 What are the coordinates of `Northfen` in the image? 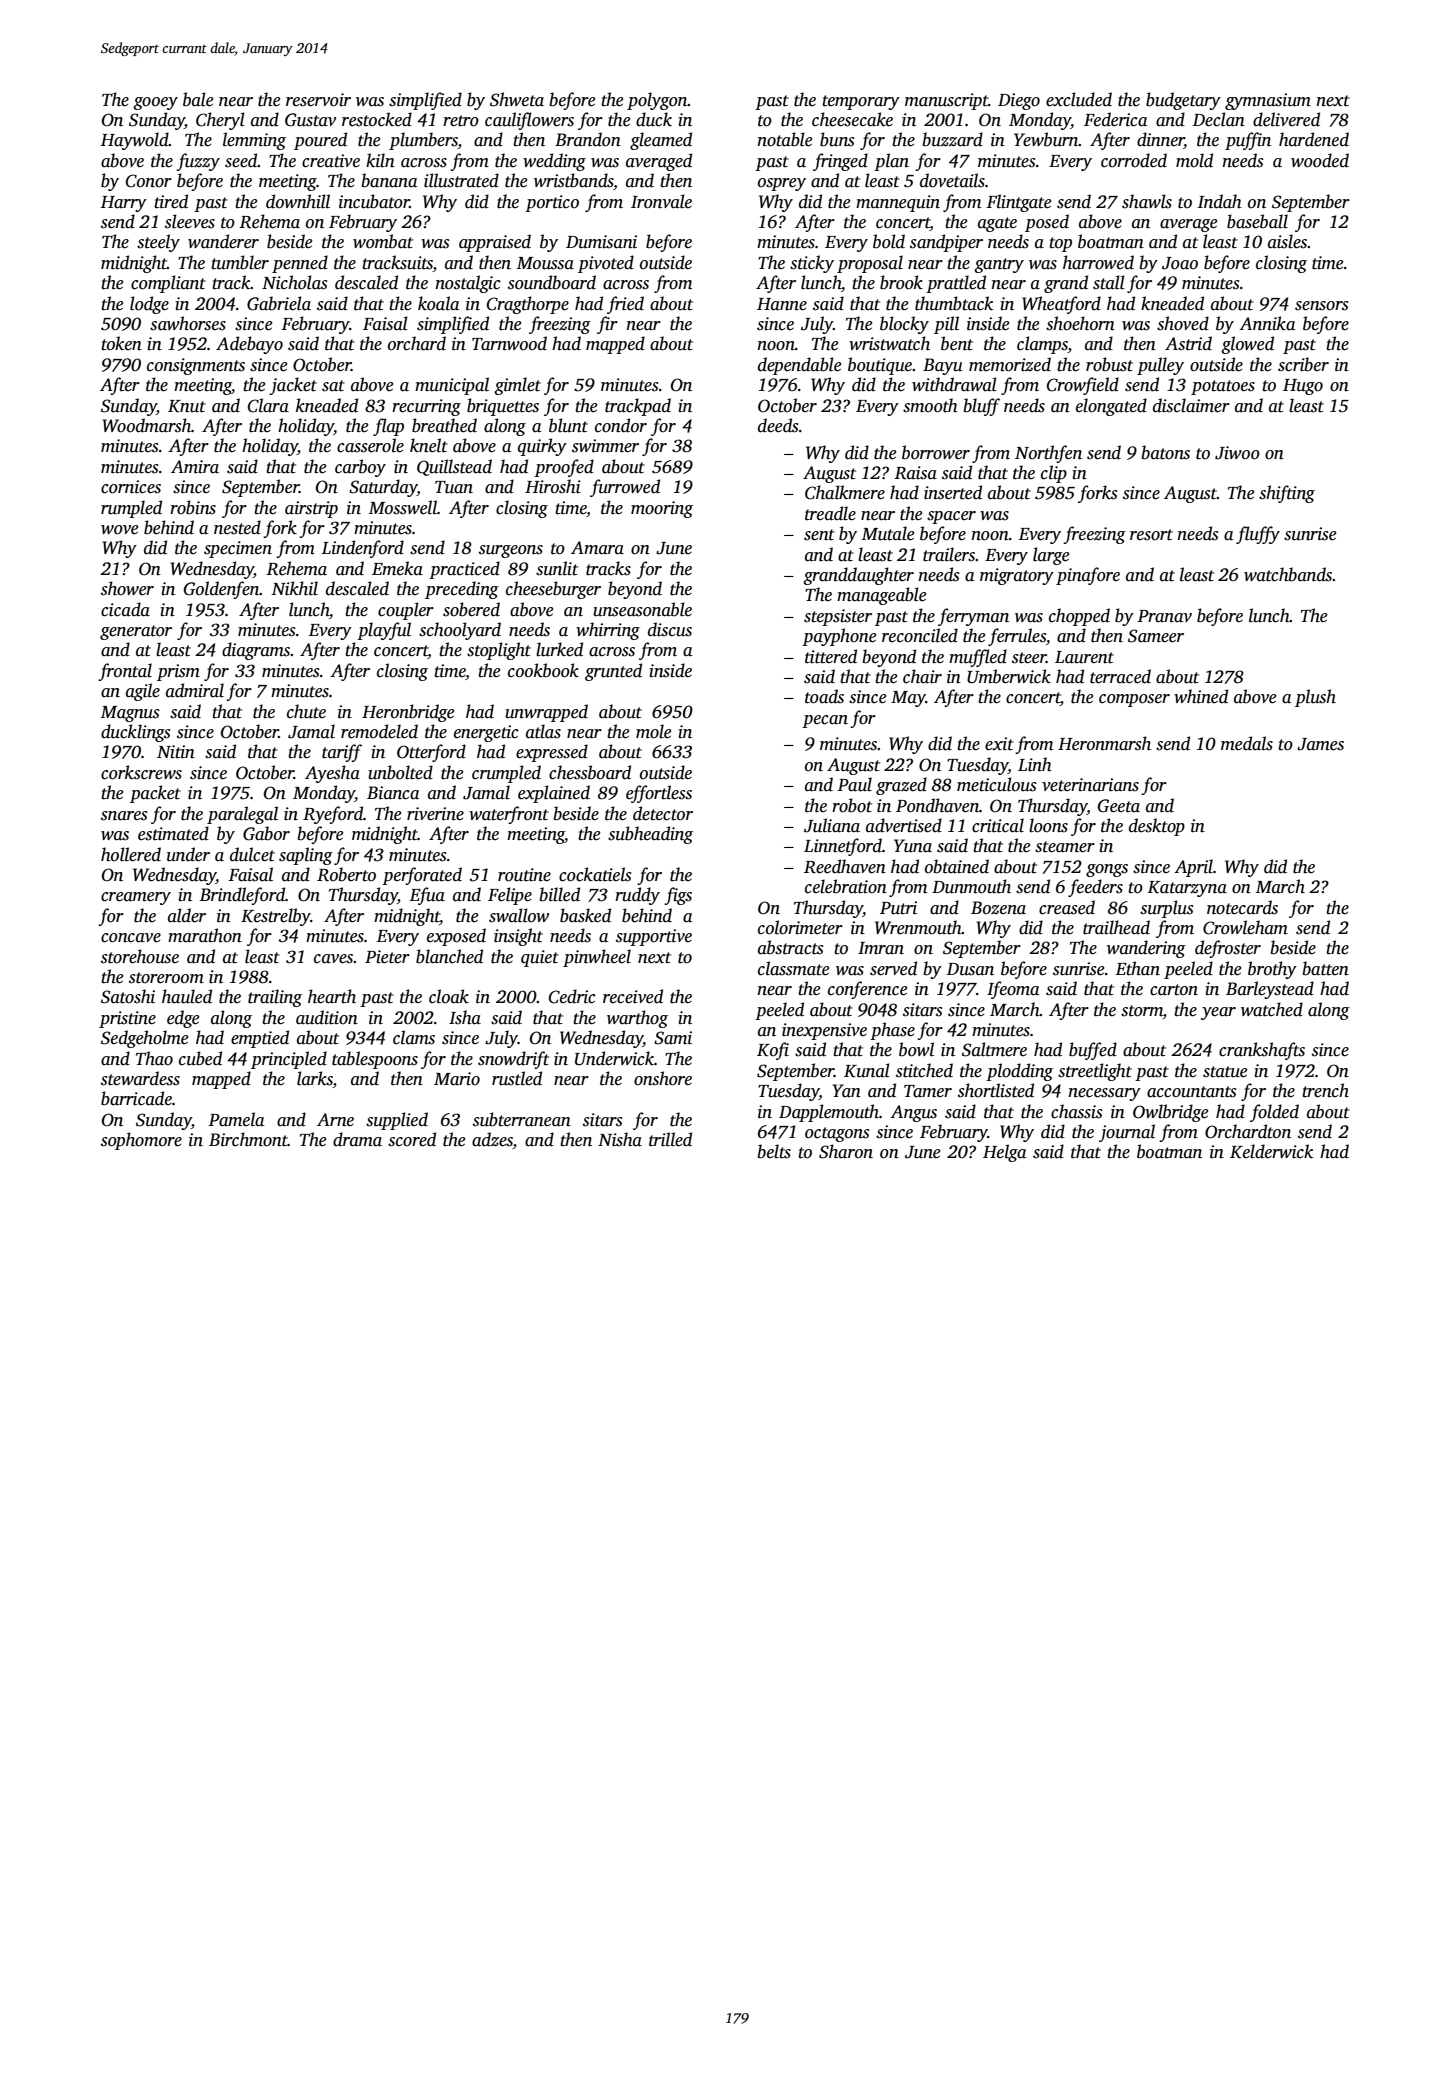 It's located at (1048, 454).
